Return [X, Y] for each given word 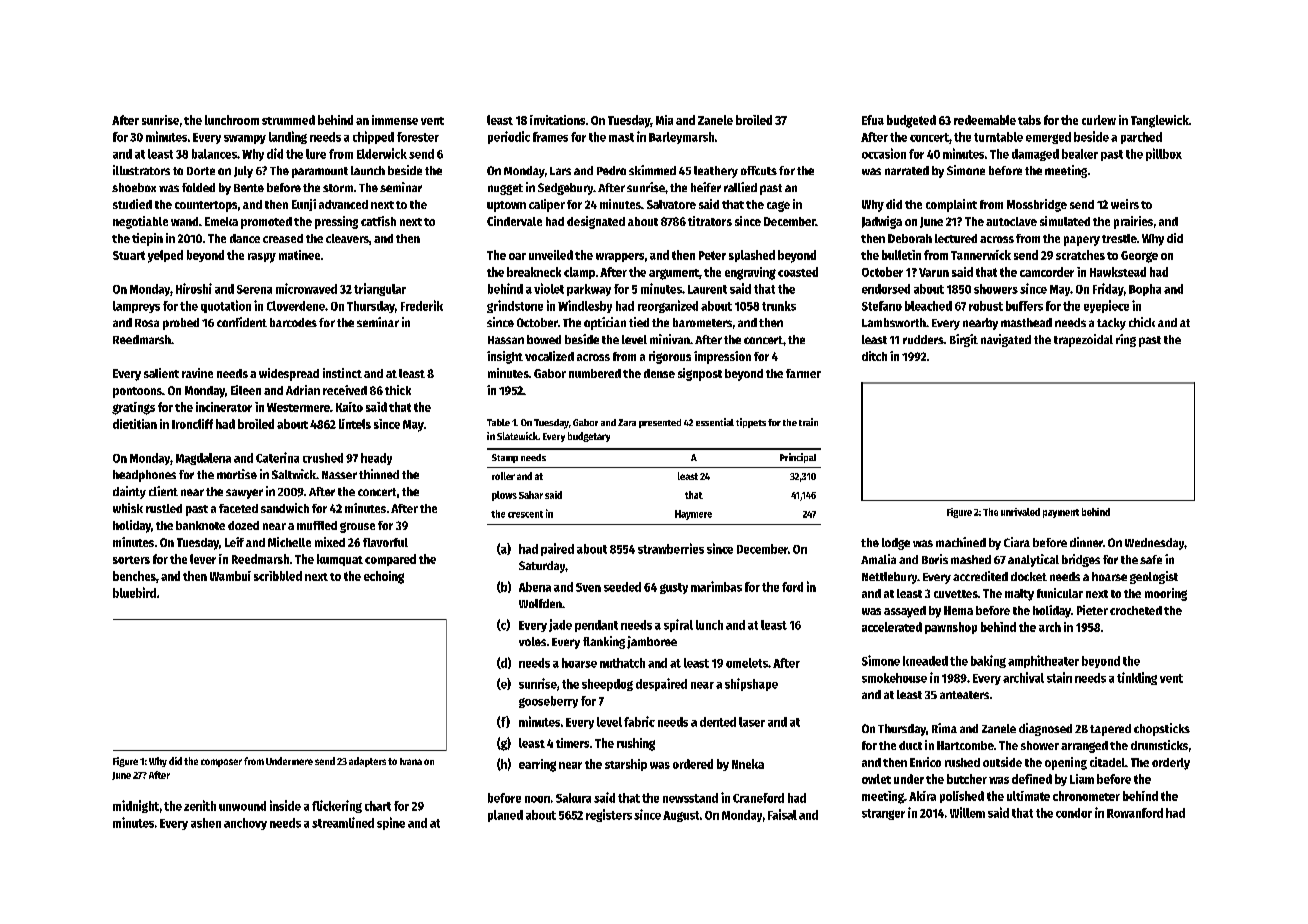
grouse [357, 527]
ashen [206, 823]
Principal [798, 458]
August [681, 816]
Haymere [693, 515]
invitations [557, 120]
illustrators [141, 170]
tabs [1029, 120]
